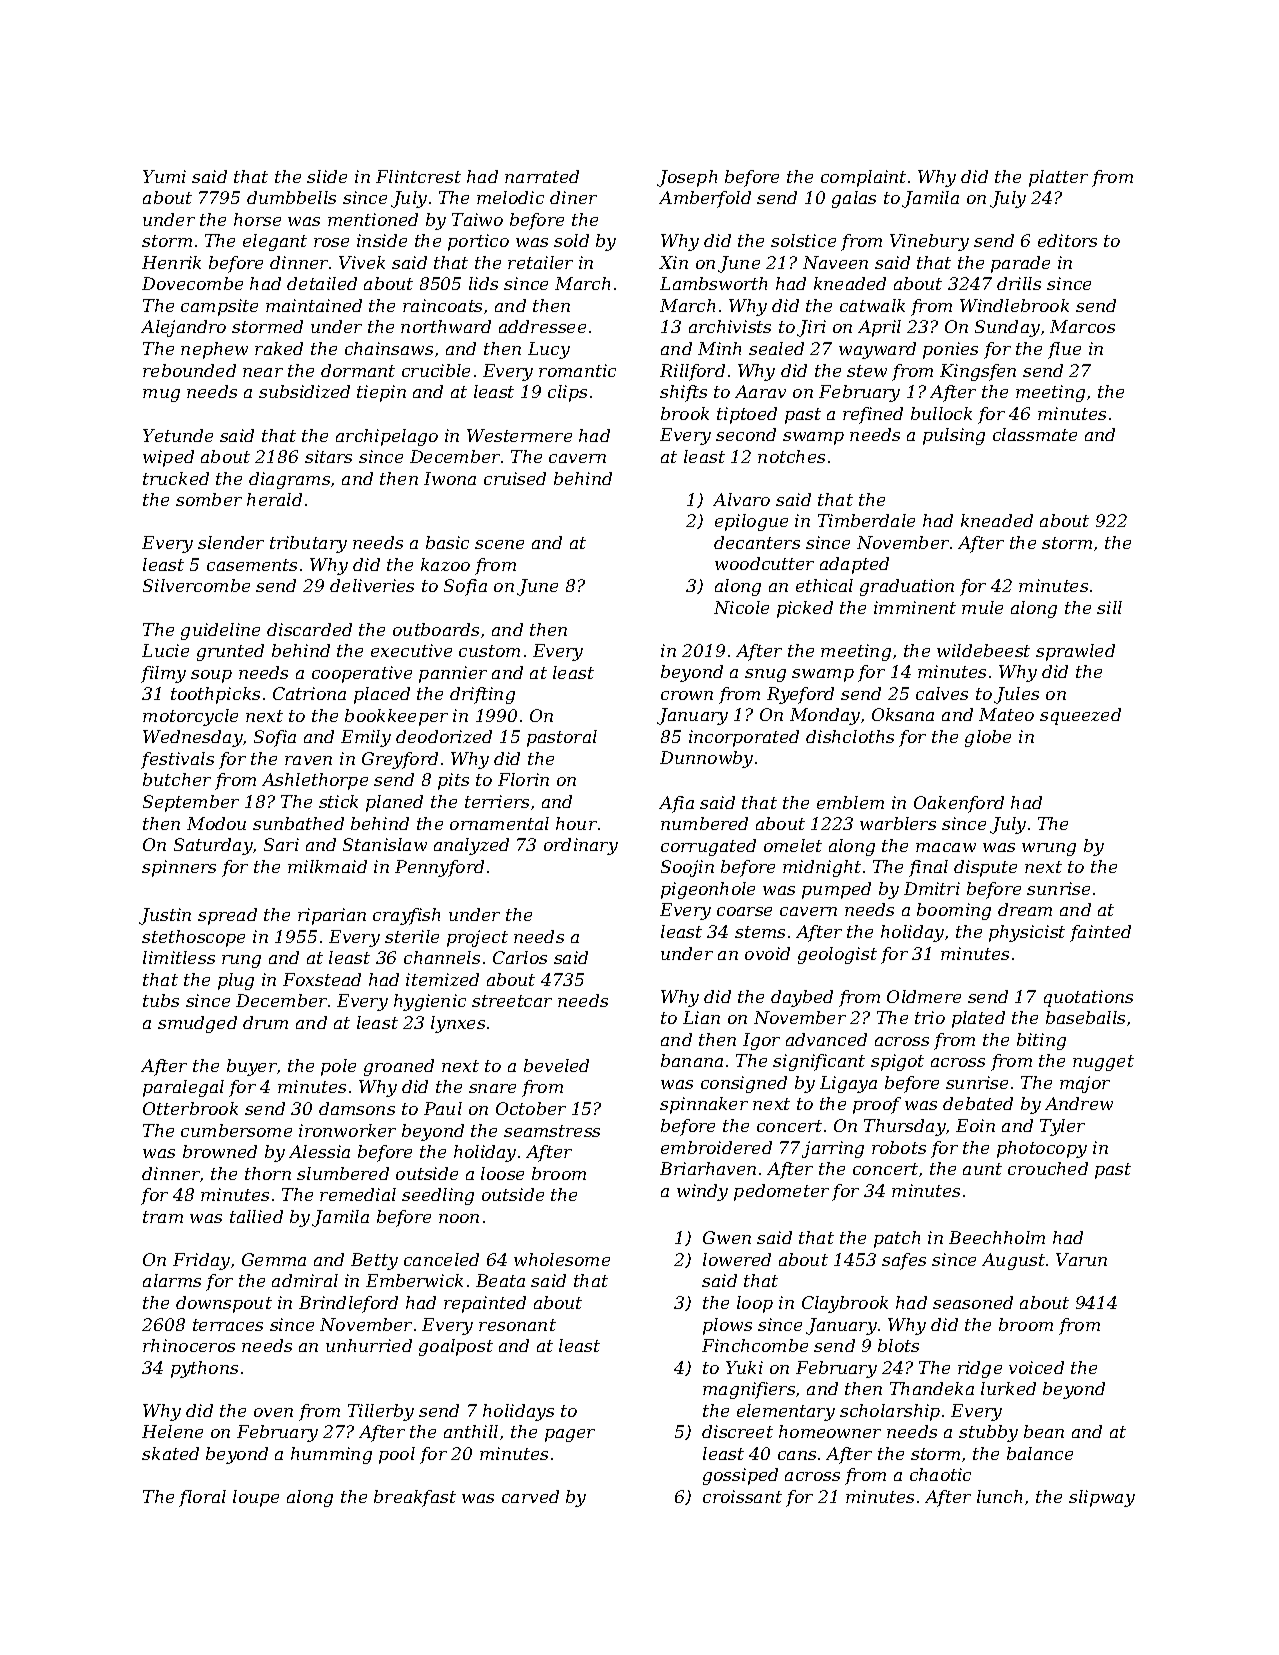 The width and height of the document is (1279, 1655). What do you see at coordinates (980, 1369) in the document?
I see `ridge` at bounding box center [980, 1369].
